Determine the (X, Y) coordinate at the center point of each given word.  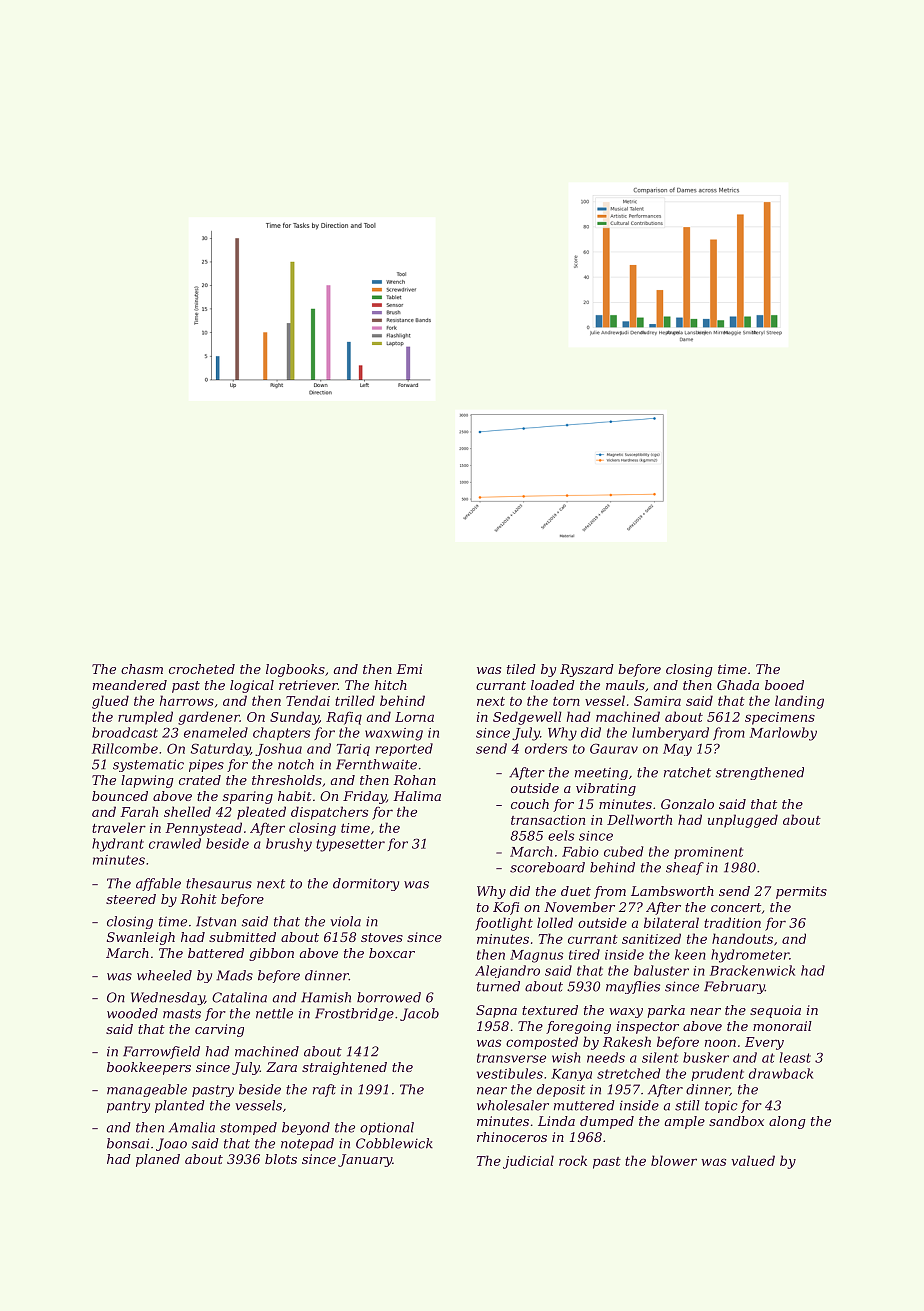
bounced (120, 796)
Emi (409, 669)
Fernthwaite (376, 764)
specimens (780, 718)
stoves (382, 937)
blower (674, 1160)
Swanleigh (141, 938)
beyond (306, 1128)
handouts (742, 938)
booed (784, 685)
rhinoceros (512, 1137)
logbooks (295, 670)
